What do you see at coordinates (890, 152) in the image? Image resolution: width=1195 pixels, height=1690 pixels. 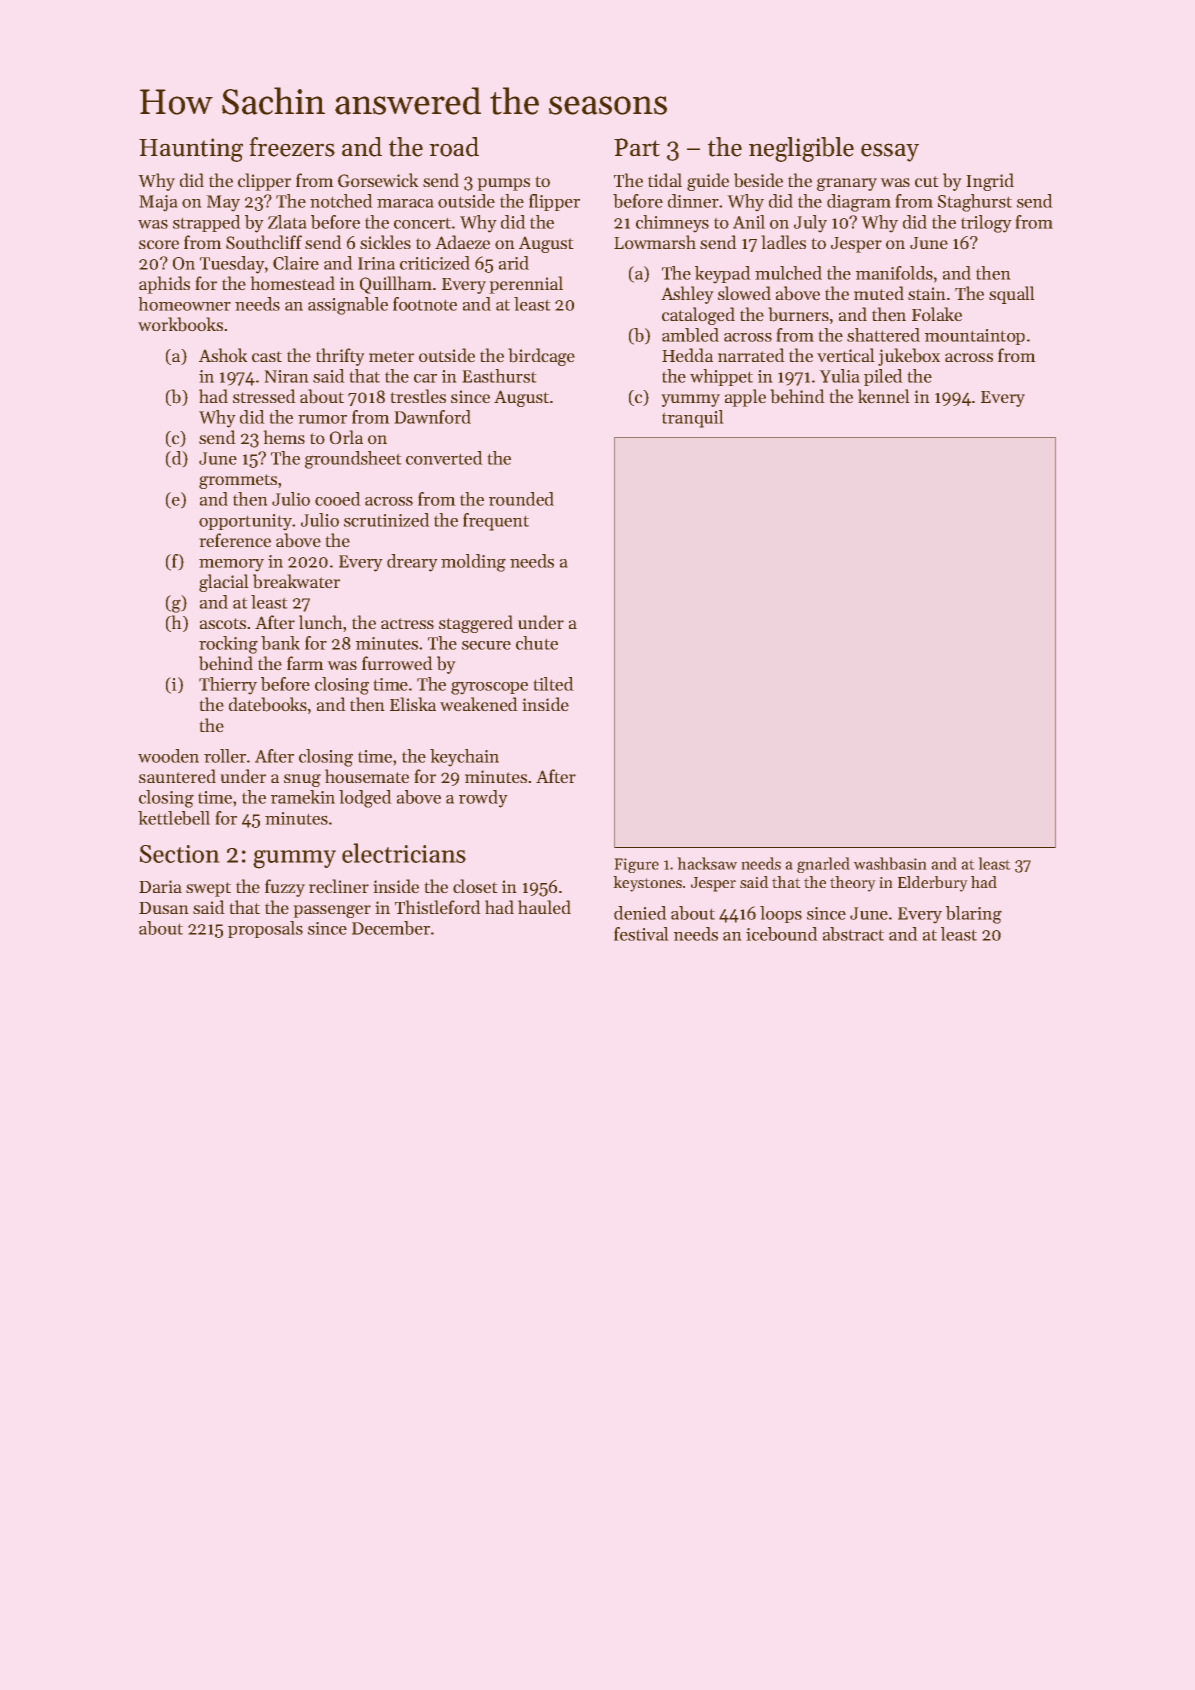 I see `essay` at bounding box center [890, 152].
